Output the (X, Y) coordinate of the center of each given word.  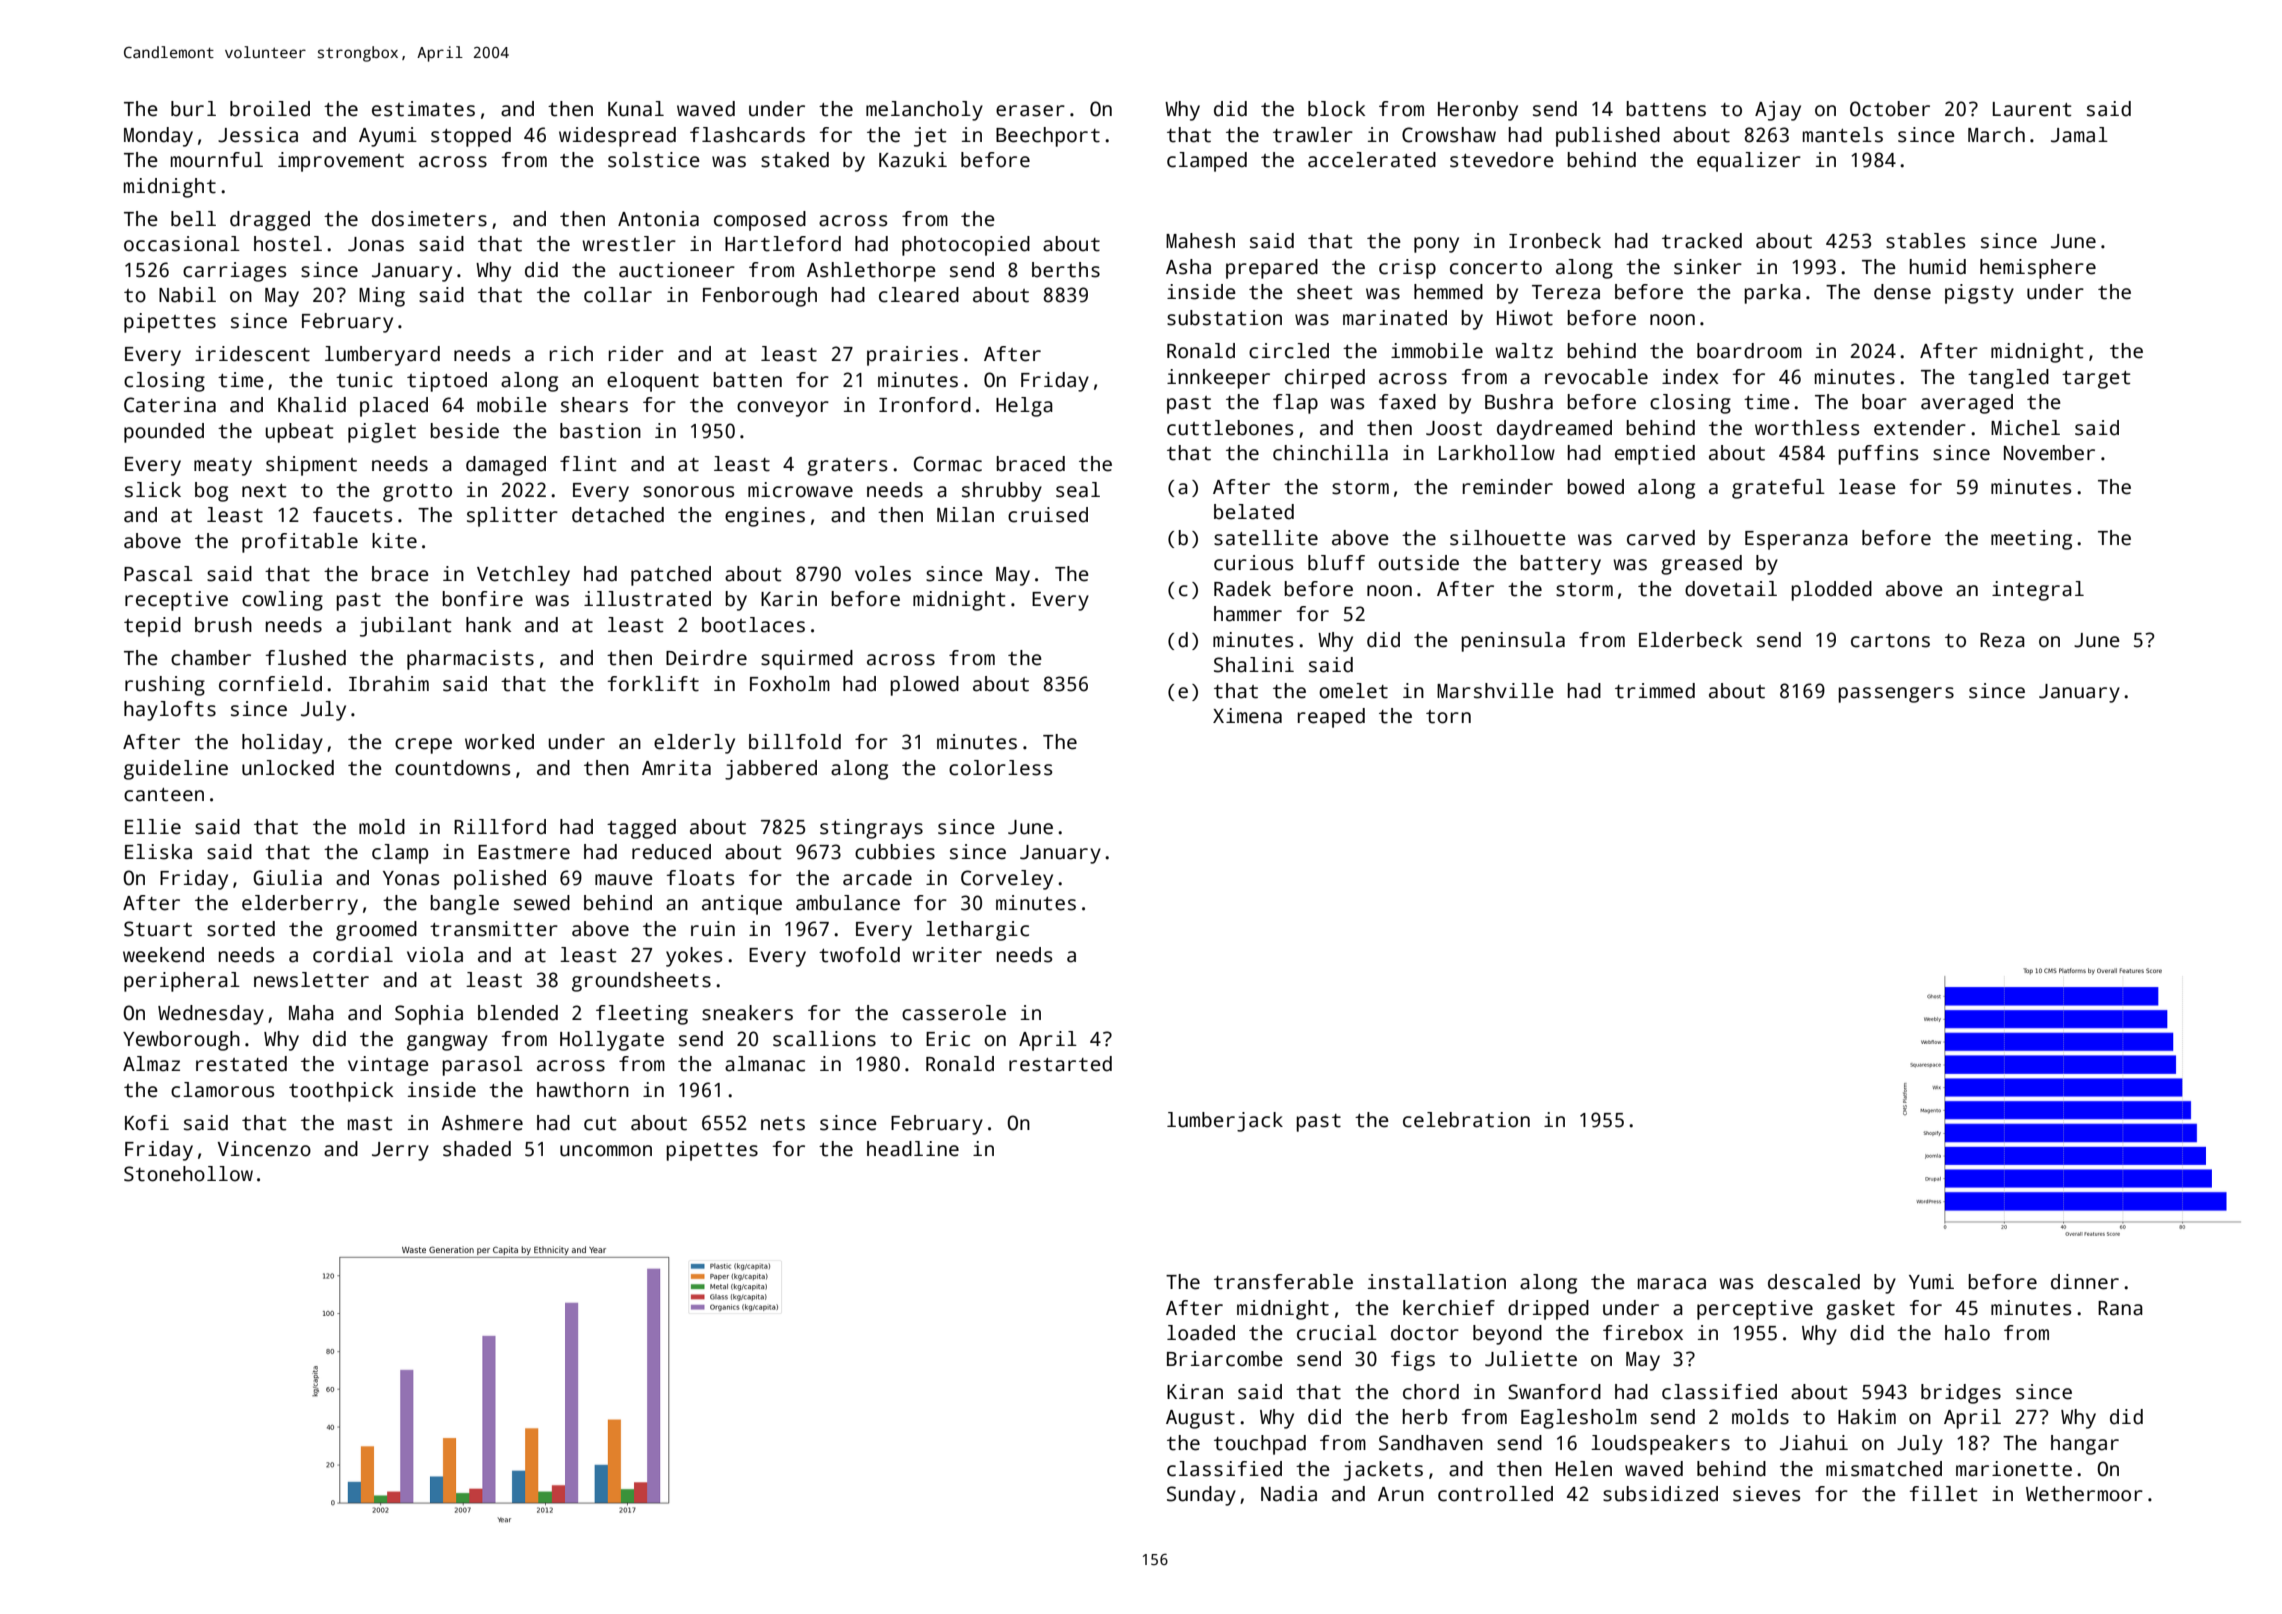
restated (241, 1064)
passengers (1896, 695)
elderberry (300, 905)
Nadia (1289, 1494)
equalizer (1749, 162)
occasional (182, 244)
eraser (1030, 111)
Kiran (1195, 1392)
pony (1436, 245)
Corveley (1007, 880)
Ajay (1778, 111)
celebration (1466, 1120)
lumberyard (382, 356)
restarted (1060, 1064)
